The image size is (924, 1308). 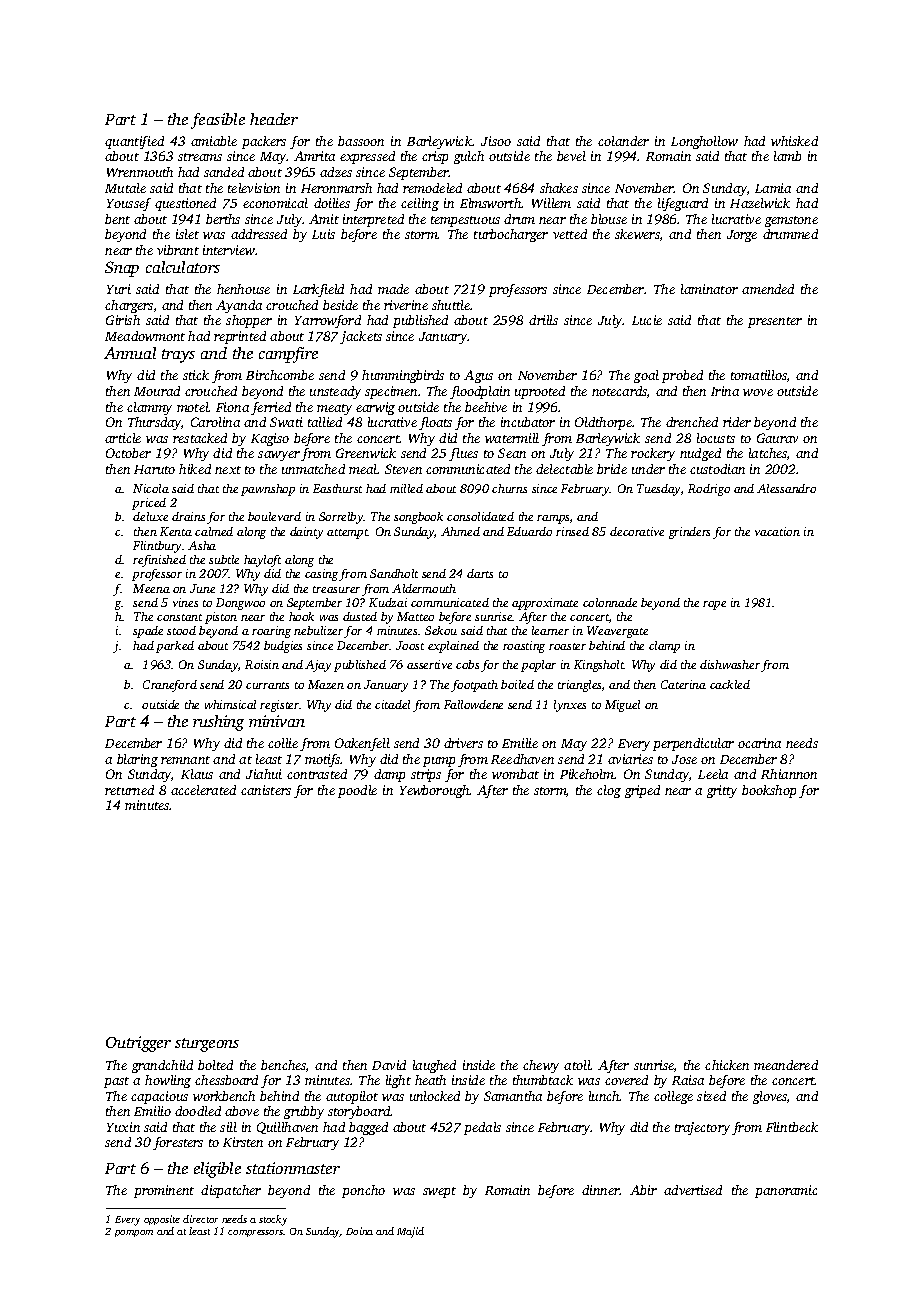 What do you see at coordinates (439, 1192) in the screenshot?
I see `swept` at bounding box center [439, 1192].
